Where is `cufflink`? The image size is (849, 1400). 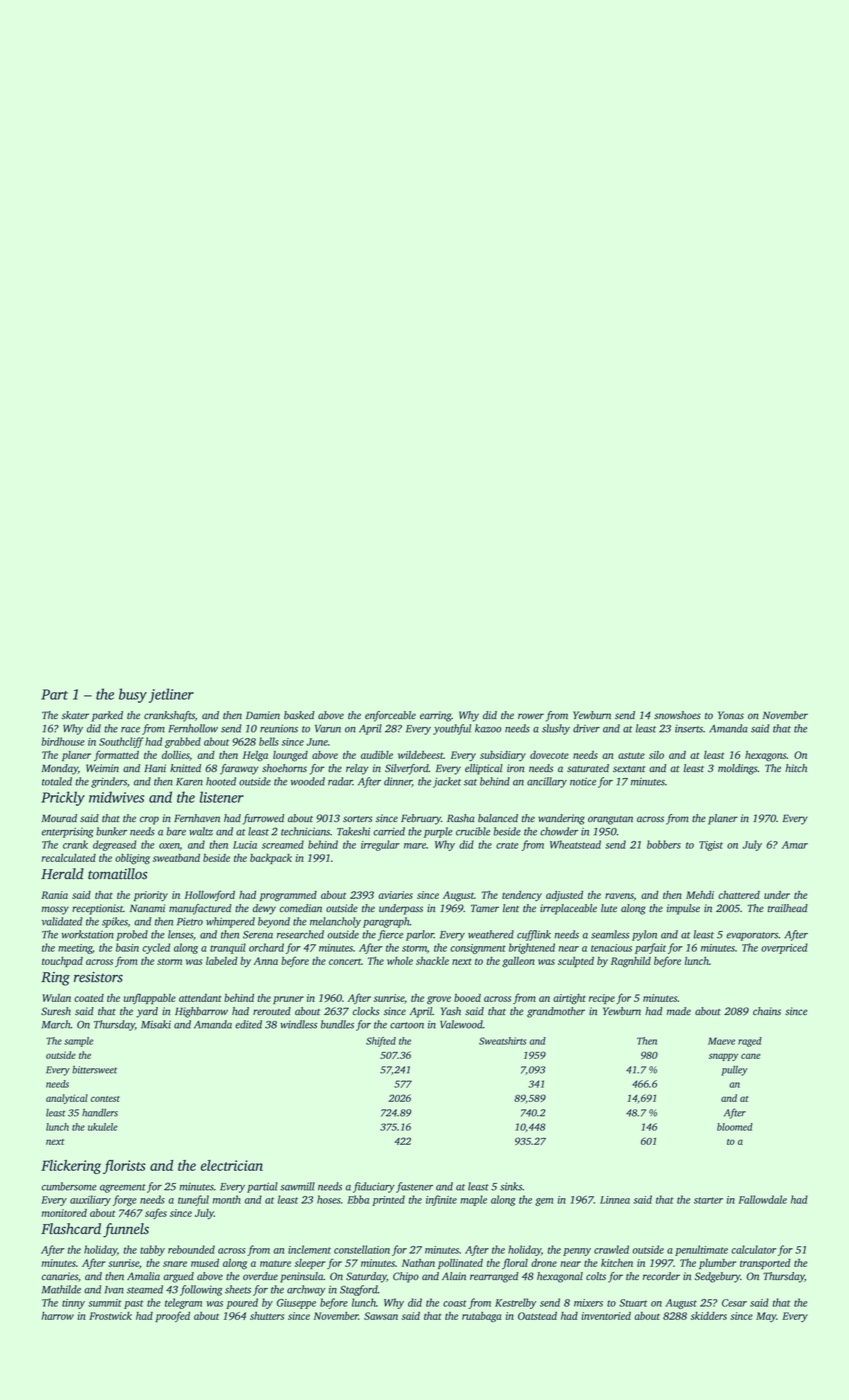 cufflink is located at coordinates (534, 935).
